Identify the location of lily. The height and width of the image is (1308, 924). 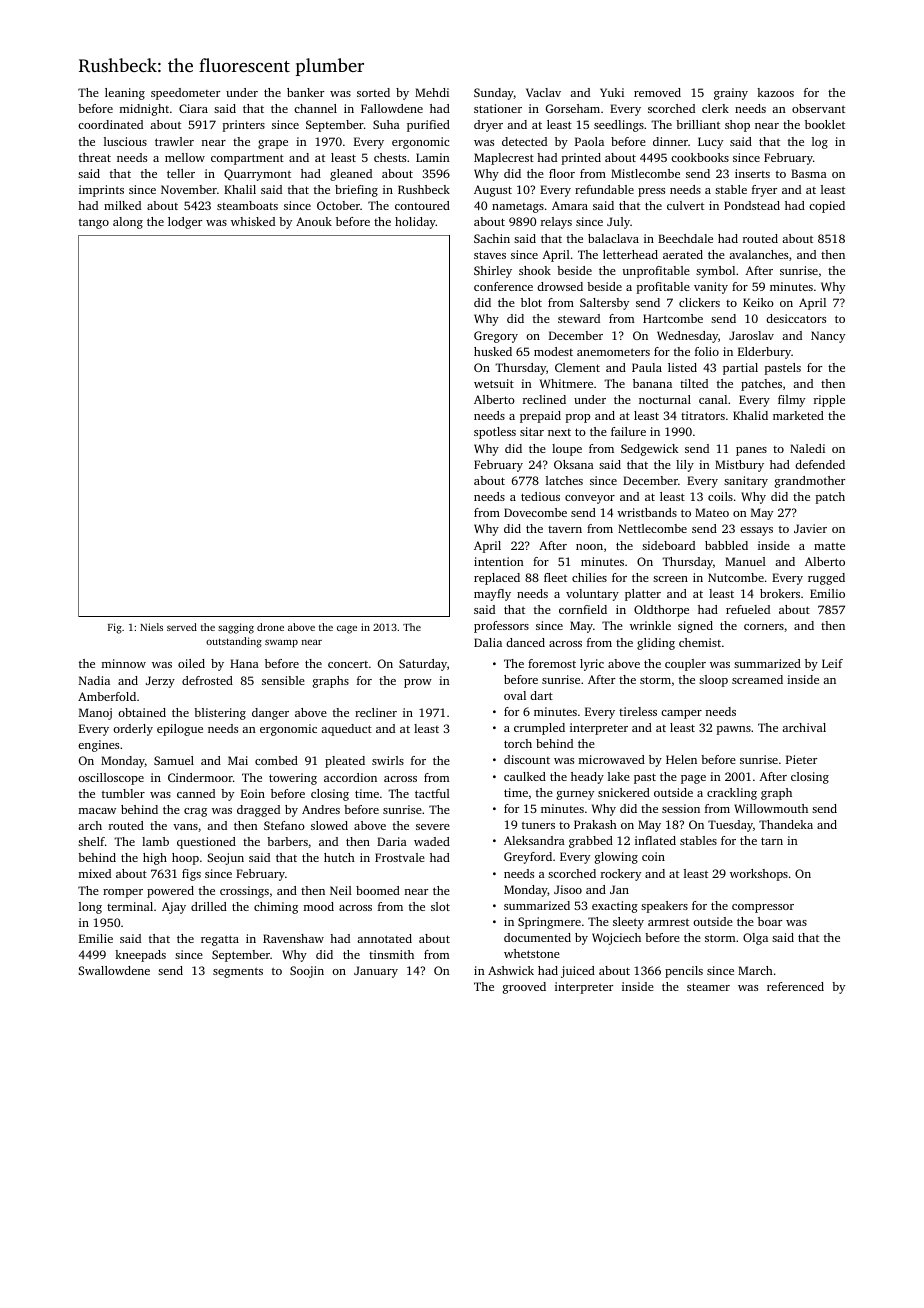
(685, 466).
